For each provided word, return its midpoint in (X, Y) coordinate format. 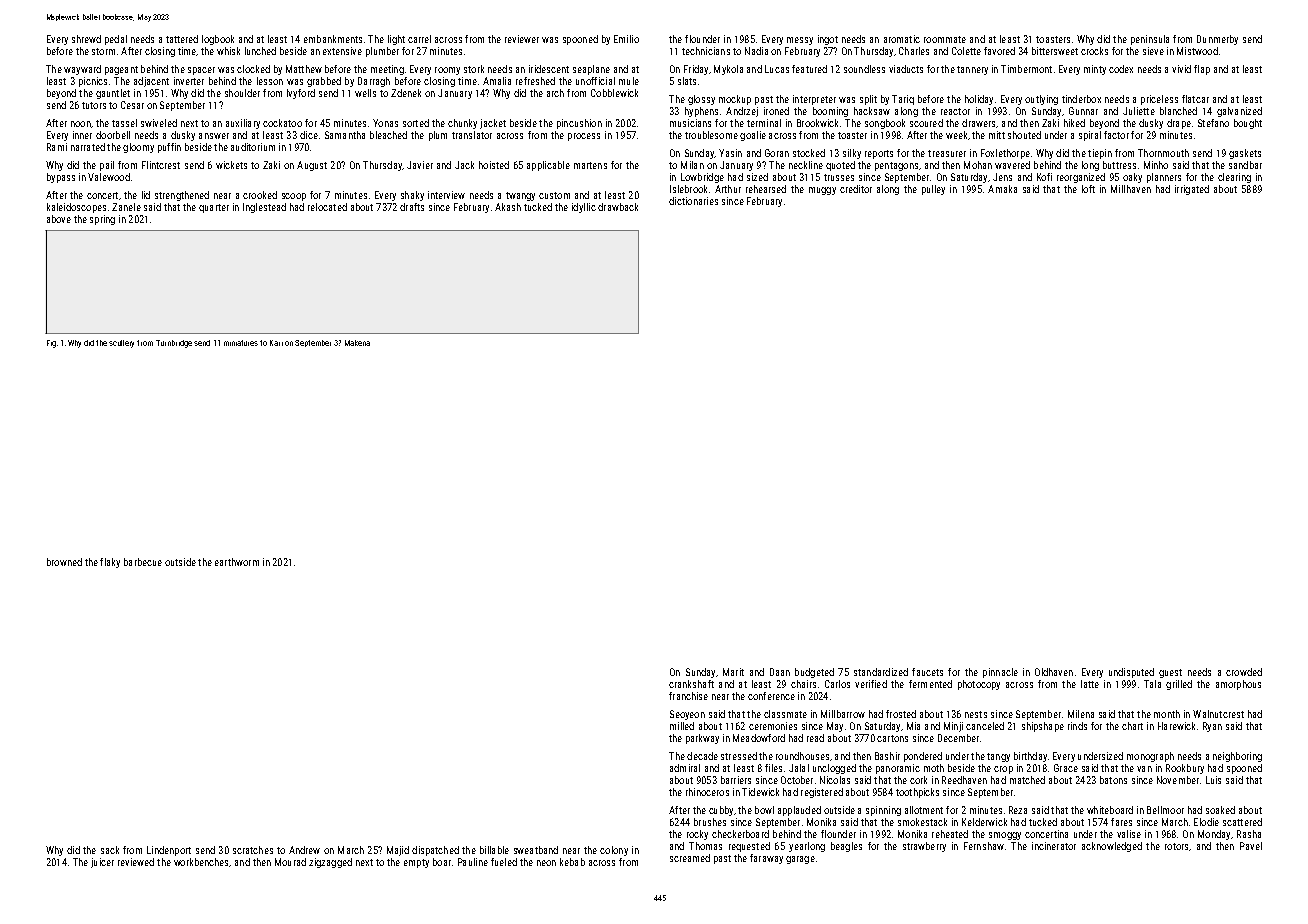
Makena (357, 343)
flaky (110, 563)
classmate (785, 714)
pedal (116, 40)
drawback (618, 207)
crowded (1244, 672)
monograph (1150, 757)
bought (1248, 124)
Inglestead (264, 208)
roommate (945, 39)
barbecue (143, 562)
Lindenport (169, 851)
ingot (828, 40)
